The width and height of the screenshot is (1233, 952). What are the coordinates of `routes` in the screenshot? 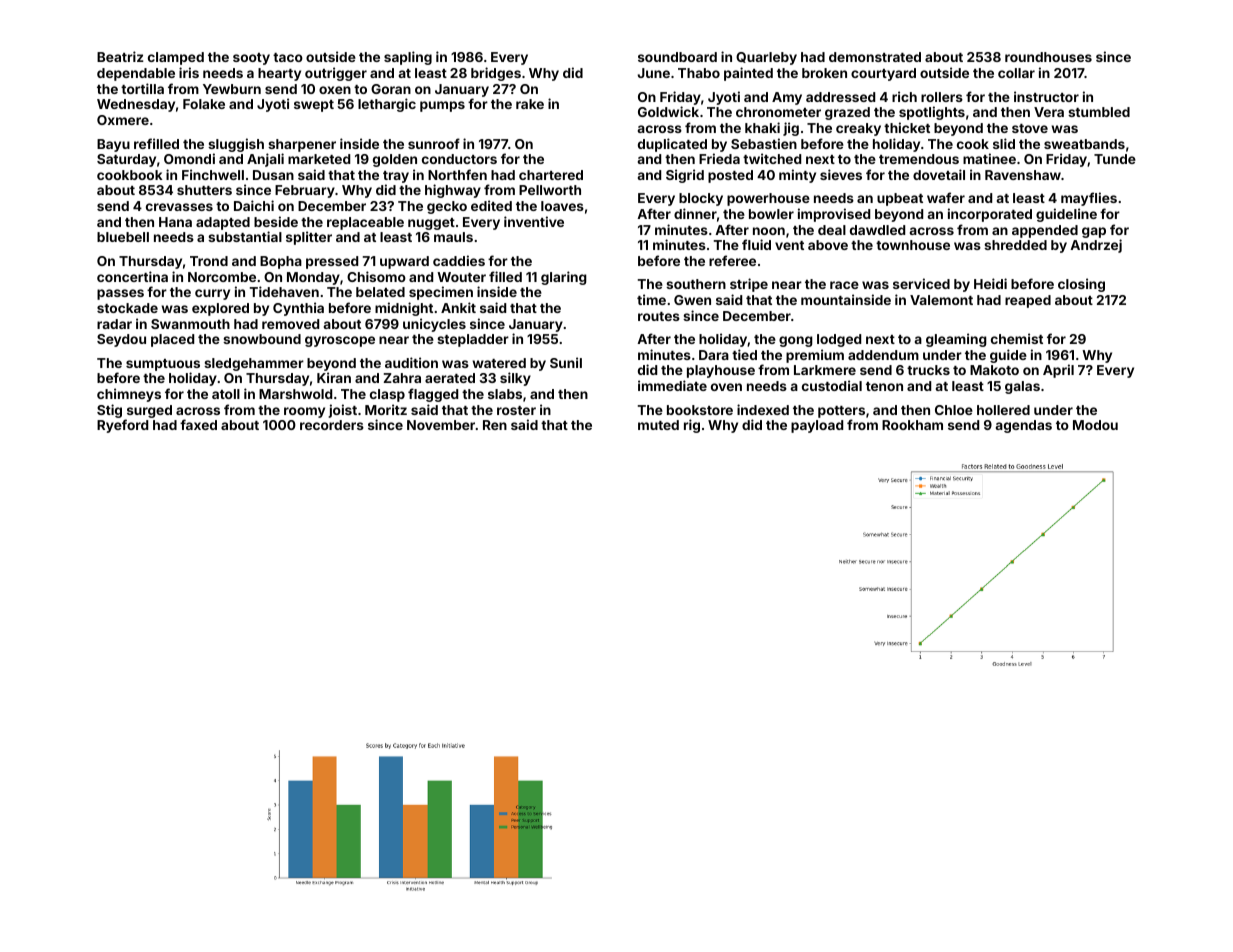 It's located at (659, 316).
